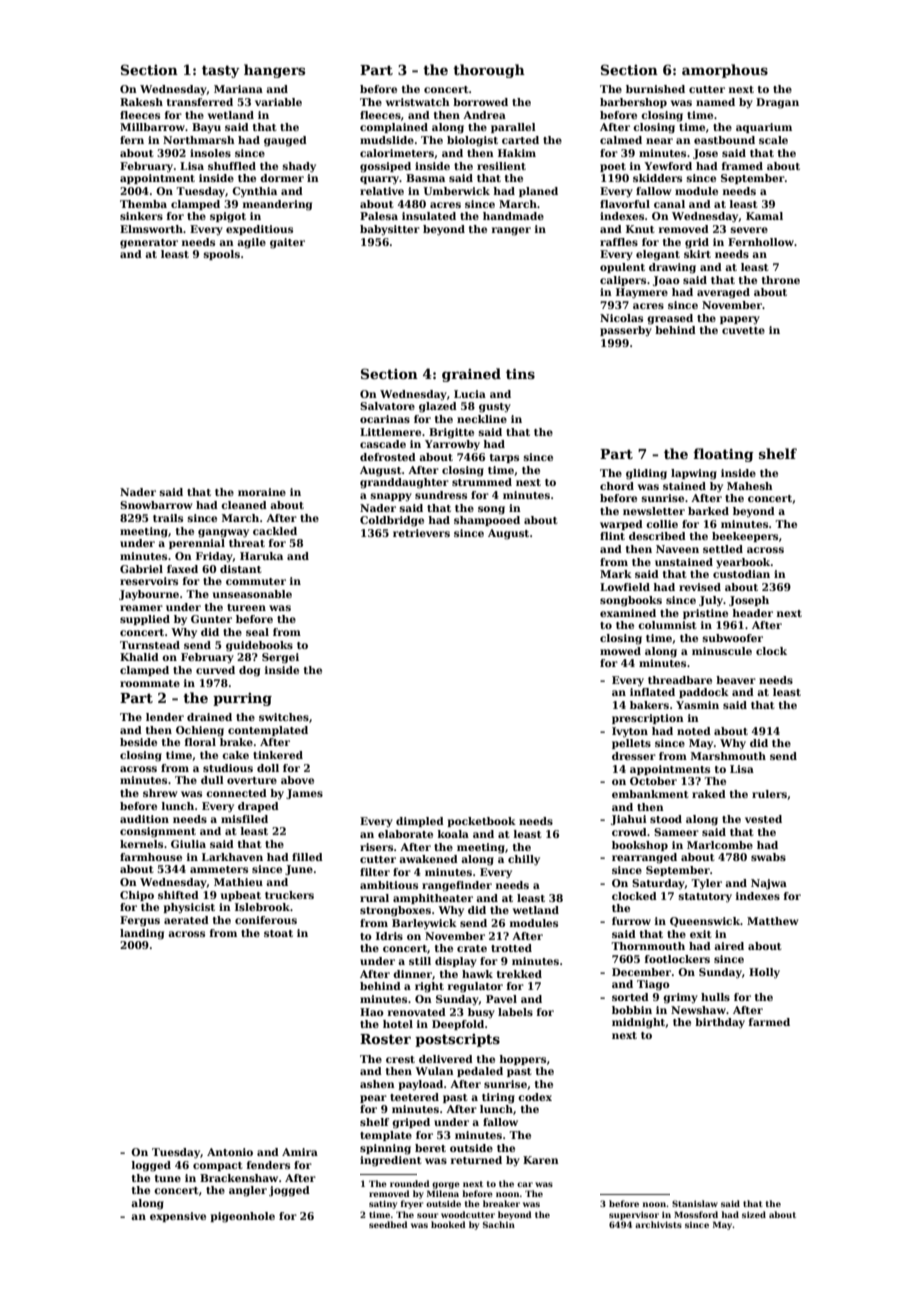 This screenshot has width=924, height=1308. Describe the element at coordinates (420, 822) in the screenshot. I see `dimpled` at that location.
